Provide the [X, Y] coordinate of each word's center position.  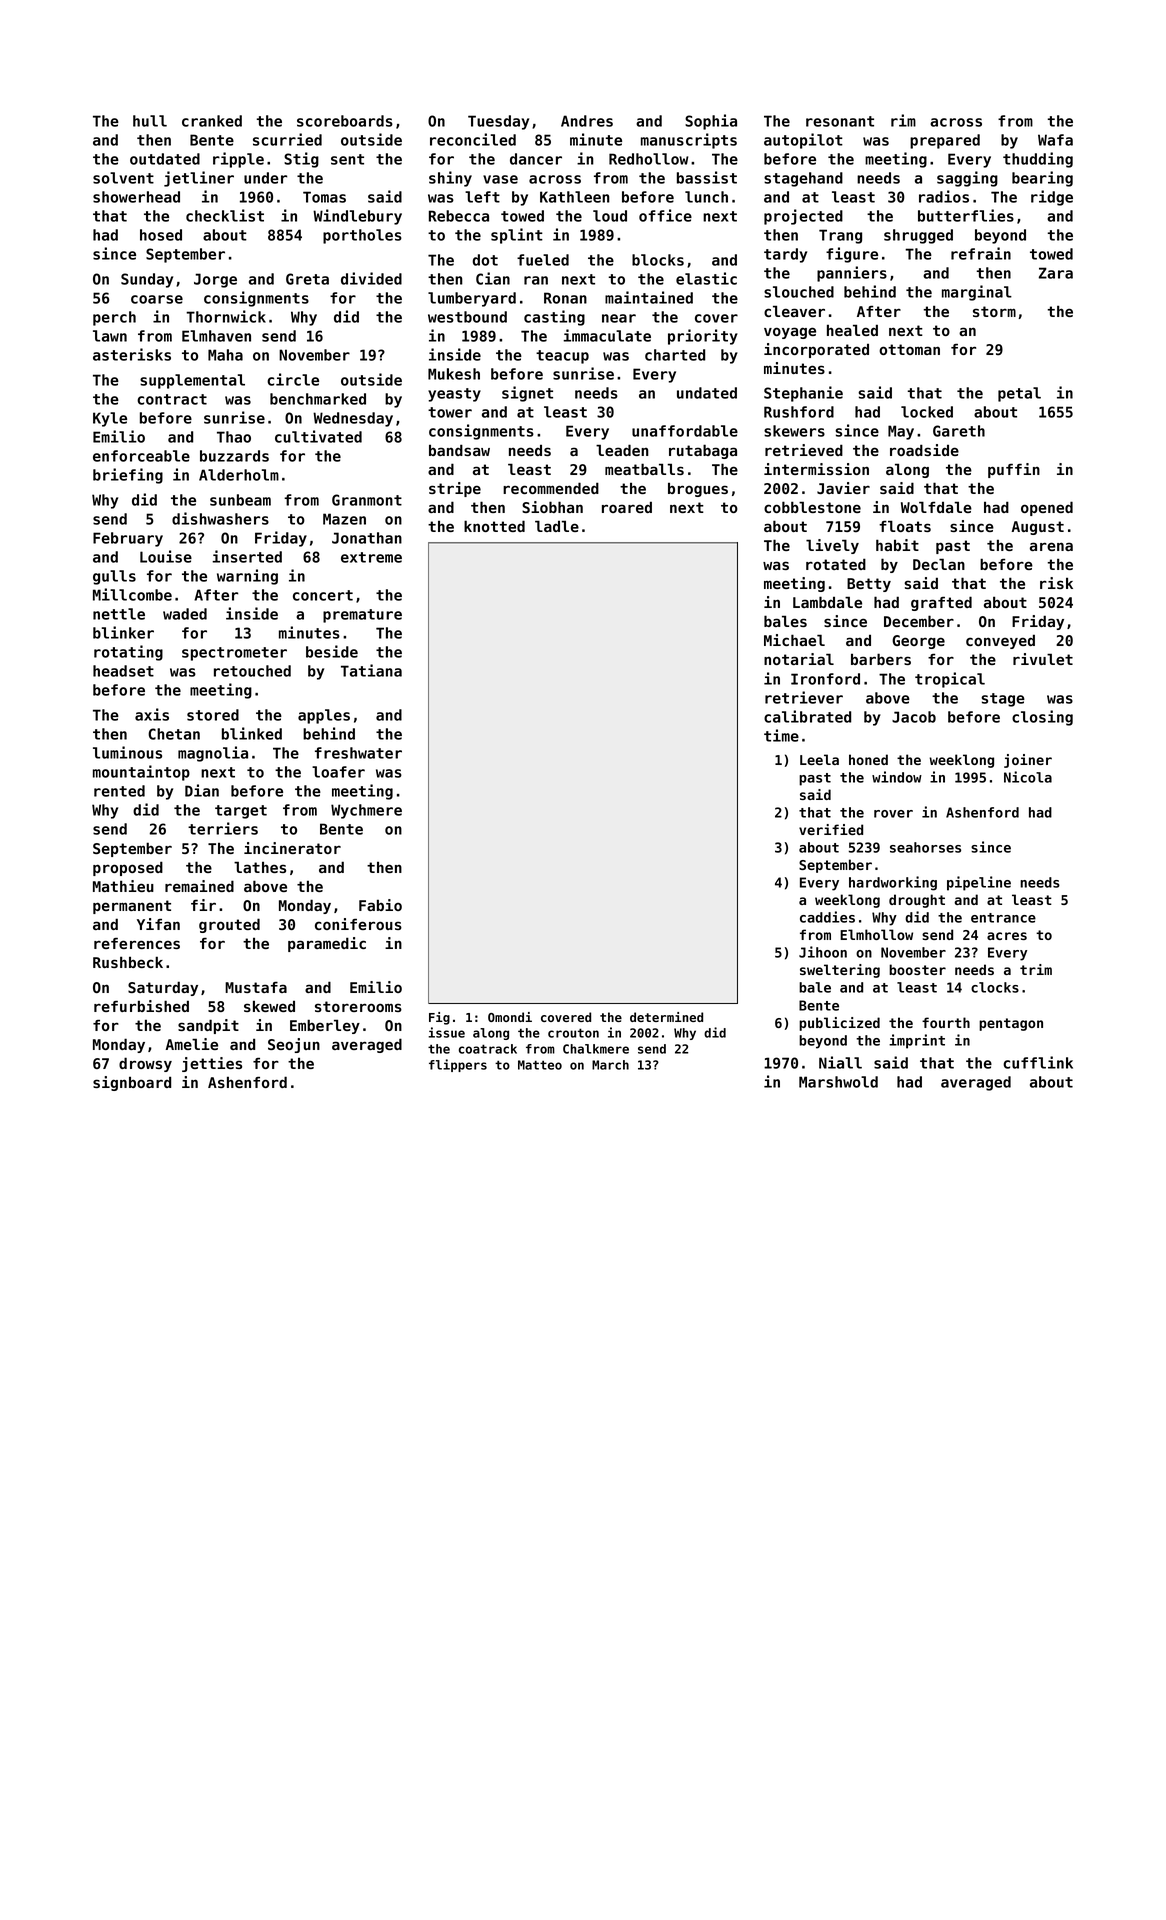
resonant [840, 121]
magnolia [213, 754]
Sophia [711, 122]
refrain [981, 253]
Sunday [147, 280]
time [781, 735]
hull [150, 121]
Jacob [914, 717]
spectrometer [234, 654]
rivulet [1043, 659]
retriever [804, 697]
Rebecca [459, 216]
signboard [132, 1083]
